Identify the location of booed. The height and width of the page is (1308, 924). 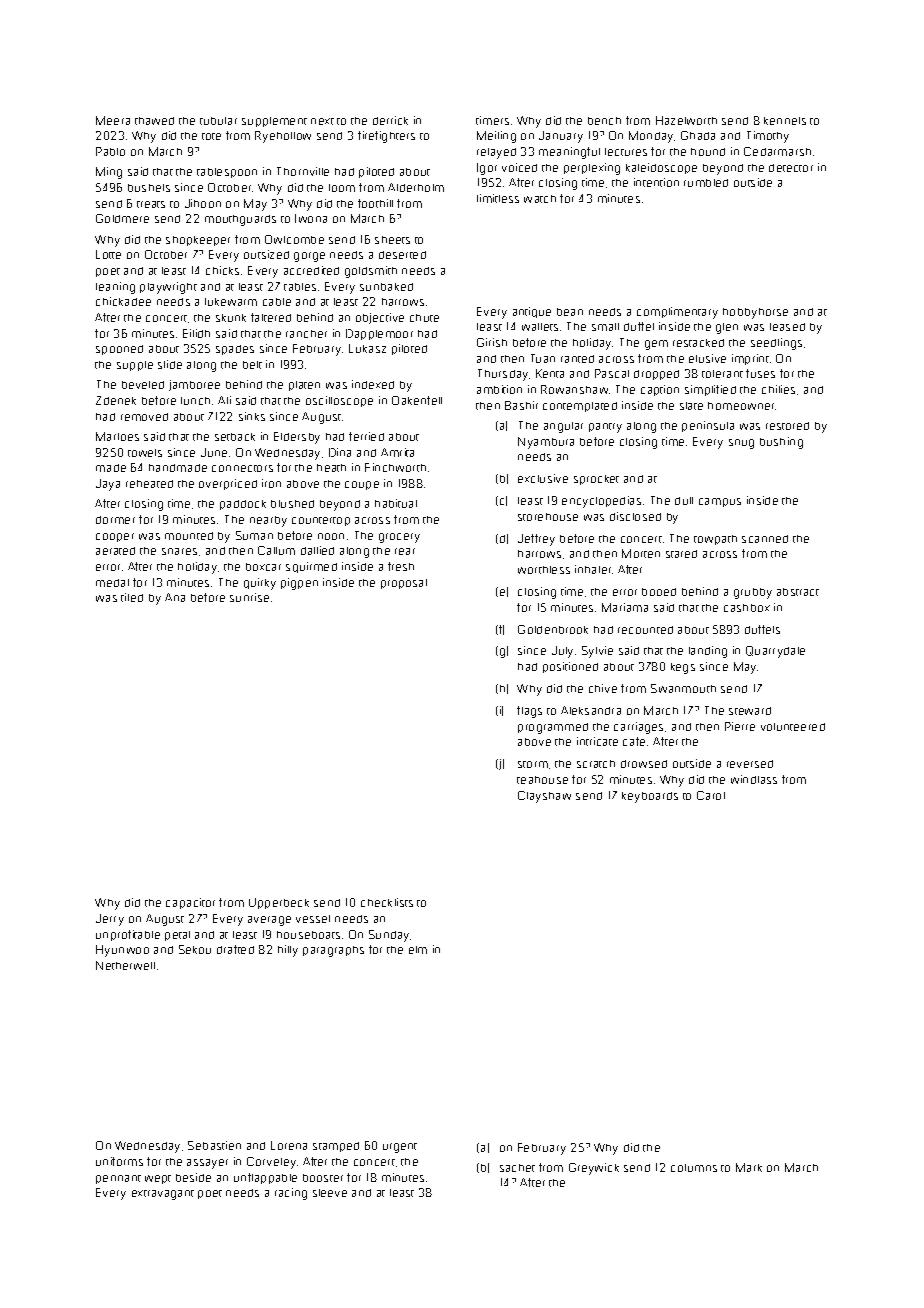
(659, 592).
